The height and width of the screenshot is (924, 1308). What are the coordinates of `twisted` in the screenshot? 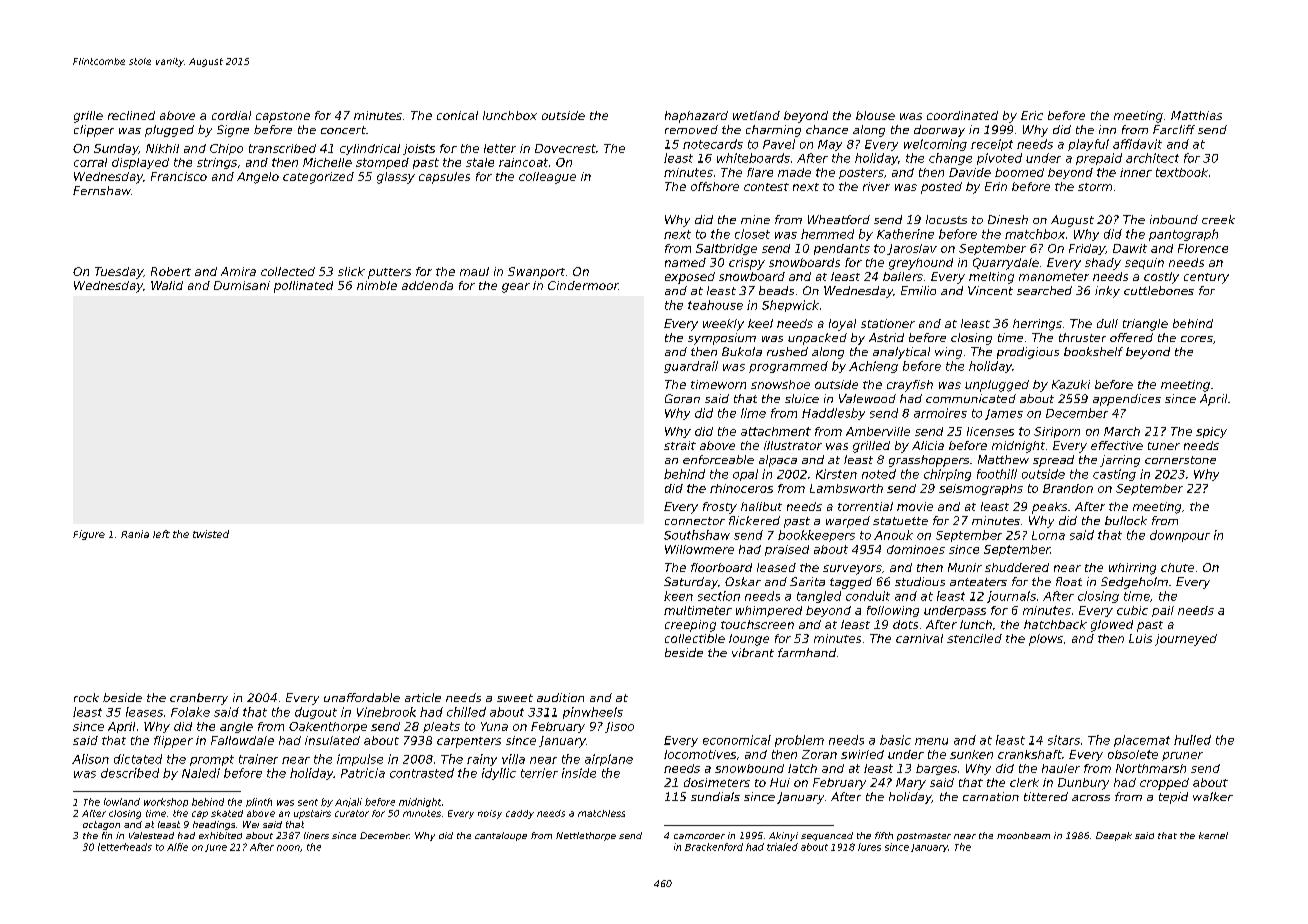 It's located at (211, 534).
